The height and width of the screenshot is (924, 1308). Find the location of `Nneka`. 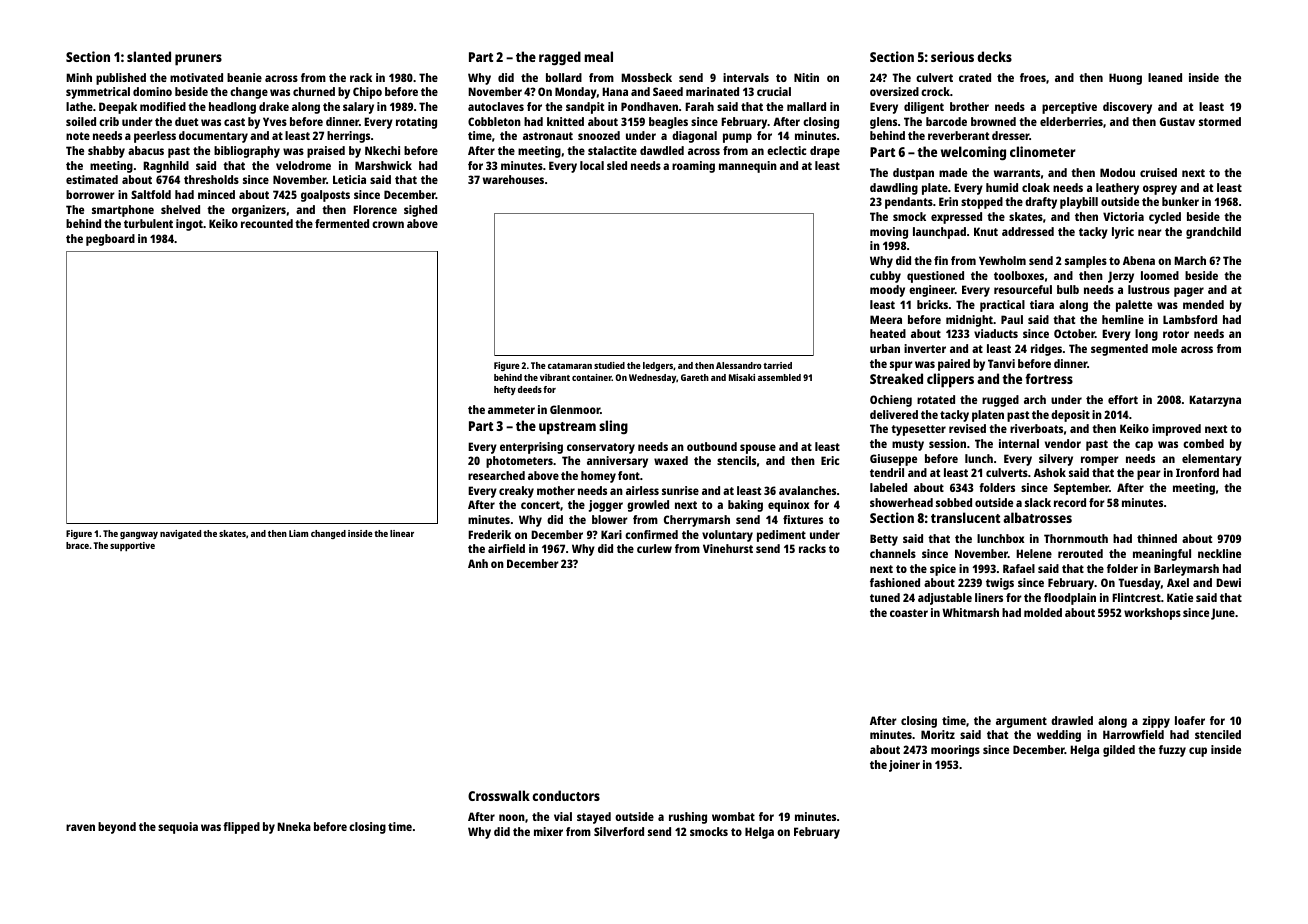

Nneka is located at coordinates (294, 826).
